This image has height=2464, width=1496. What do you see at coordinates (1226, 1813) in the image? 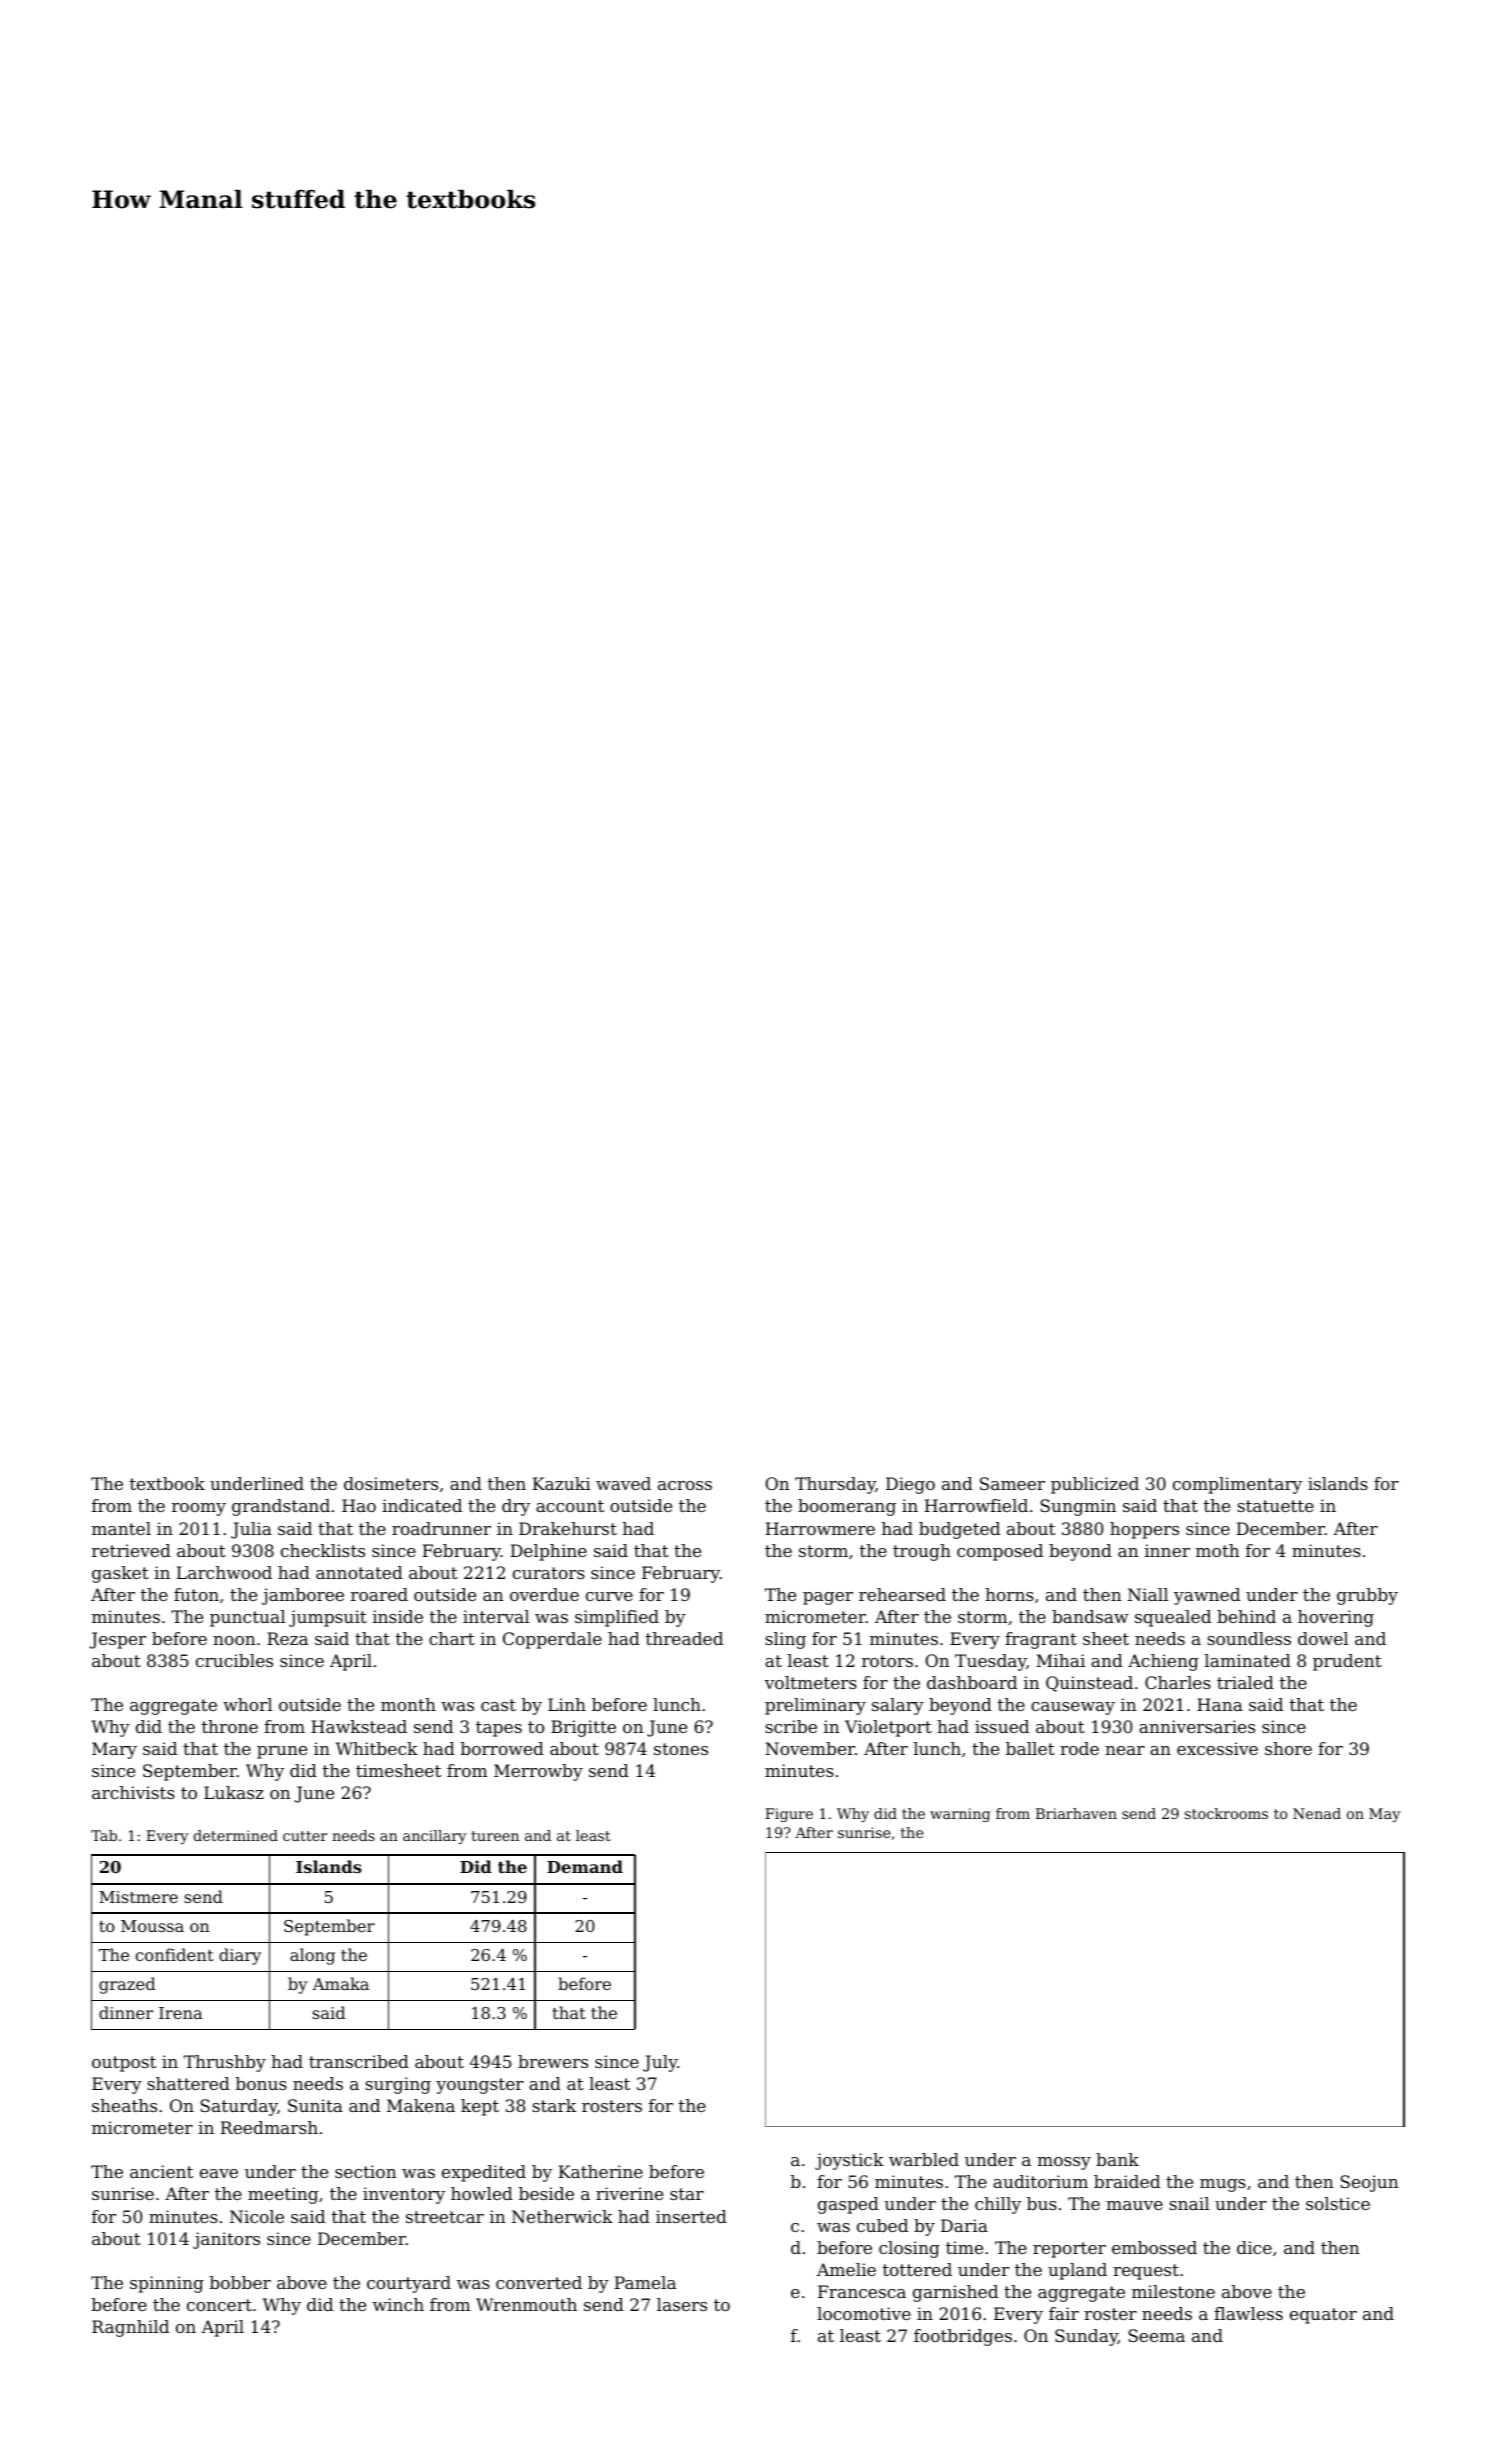
I see `stockrooms` at bounding box center [1226, 1813].
